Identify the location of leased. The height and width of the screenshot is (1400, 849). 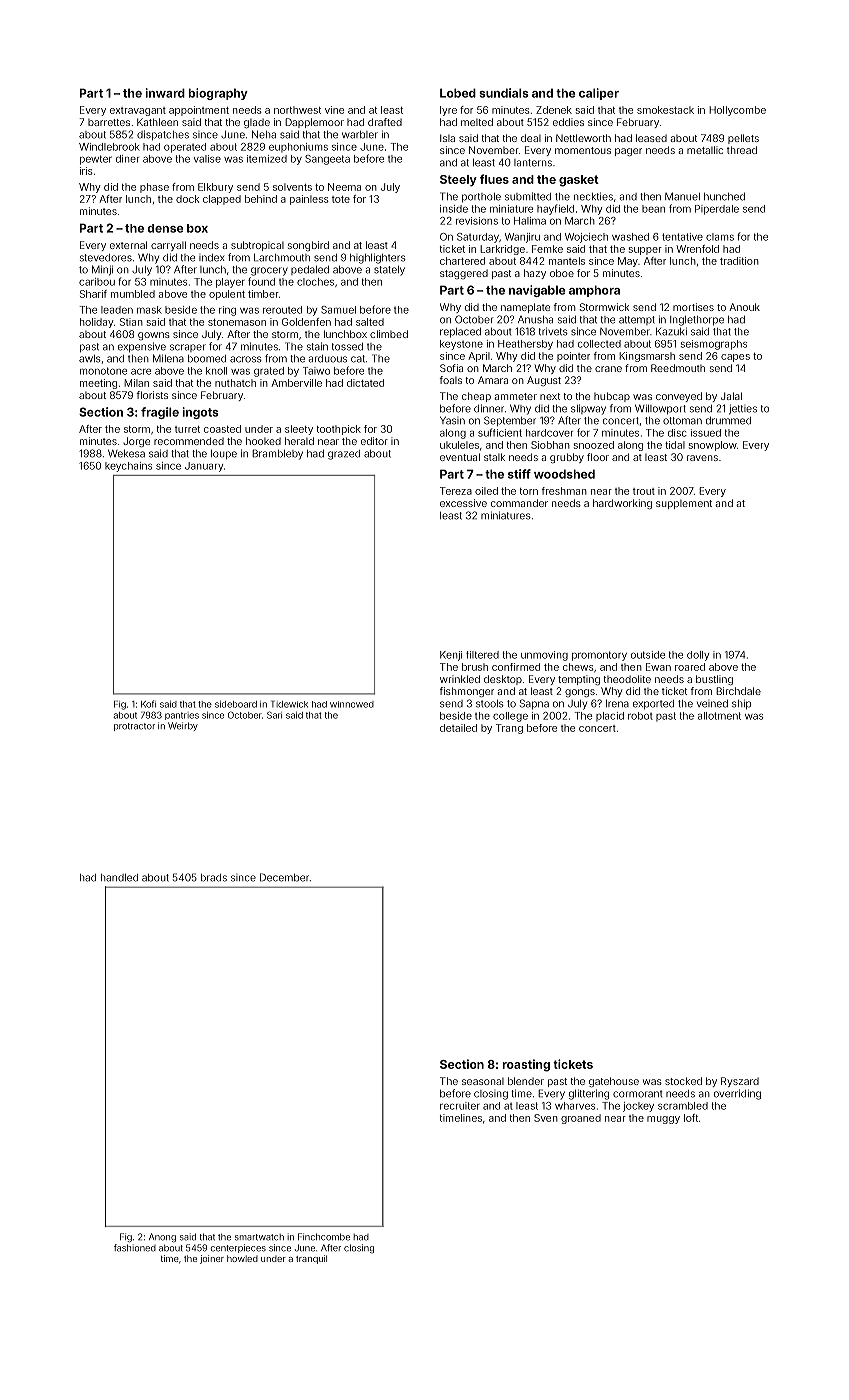
(651, 138).
